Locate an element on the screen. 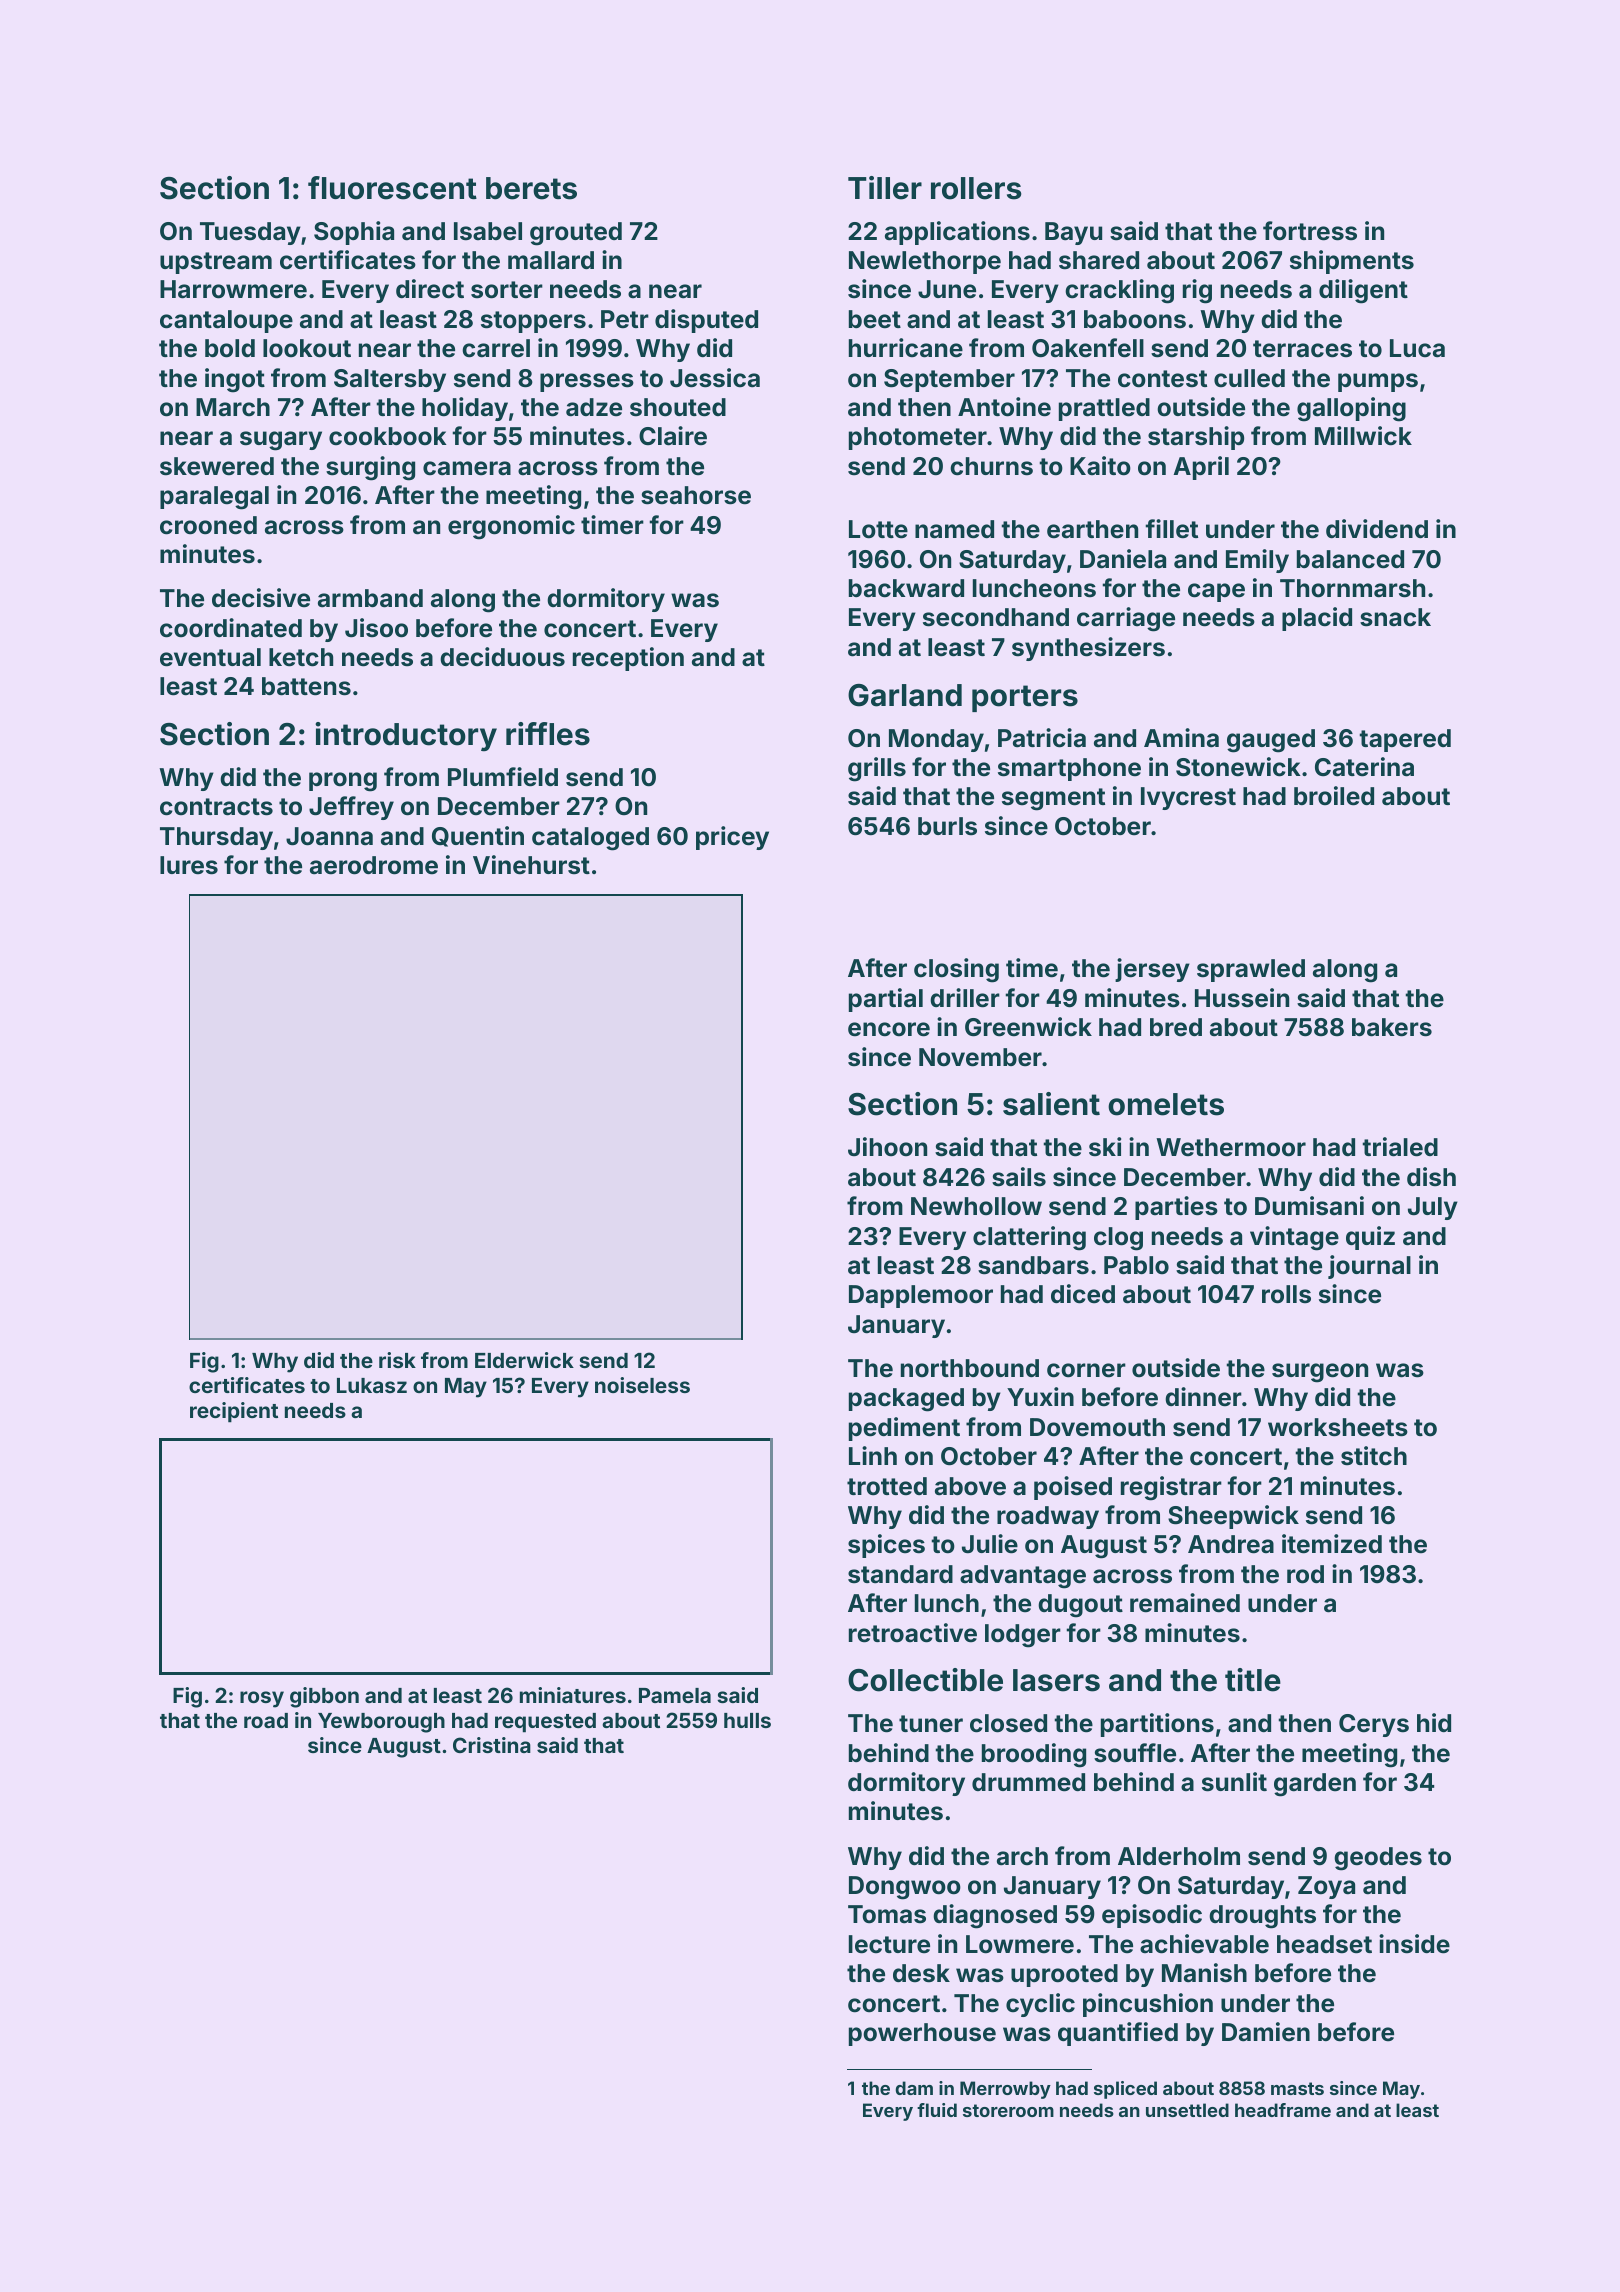 The height and width of the screenshot is (2292, 1620). partial is located at coordinates (886, 1000).
